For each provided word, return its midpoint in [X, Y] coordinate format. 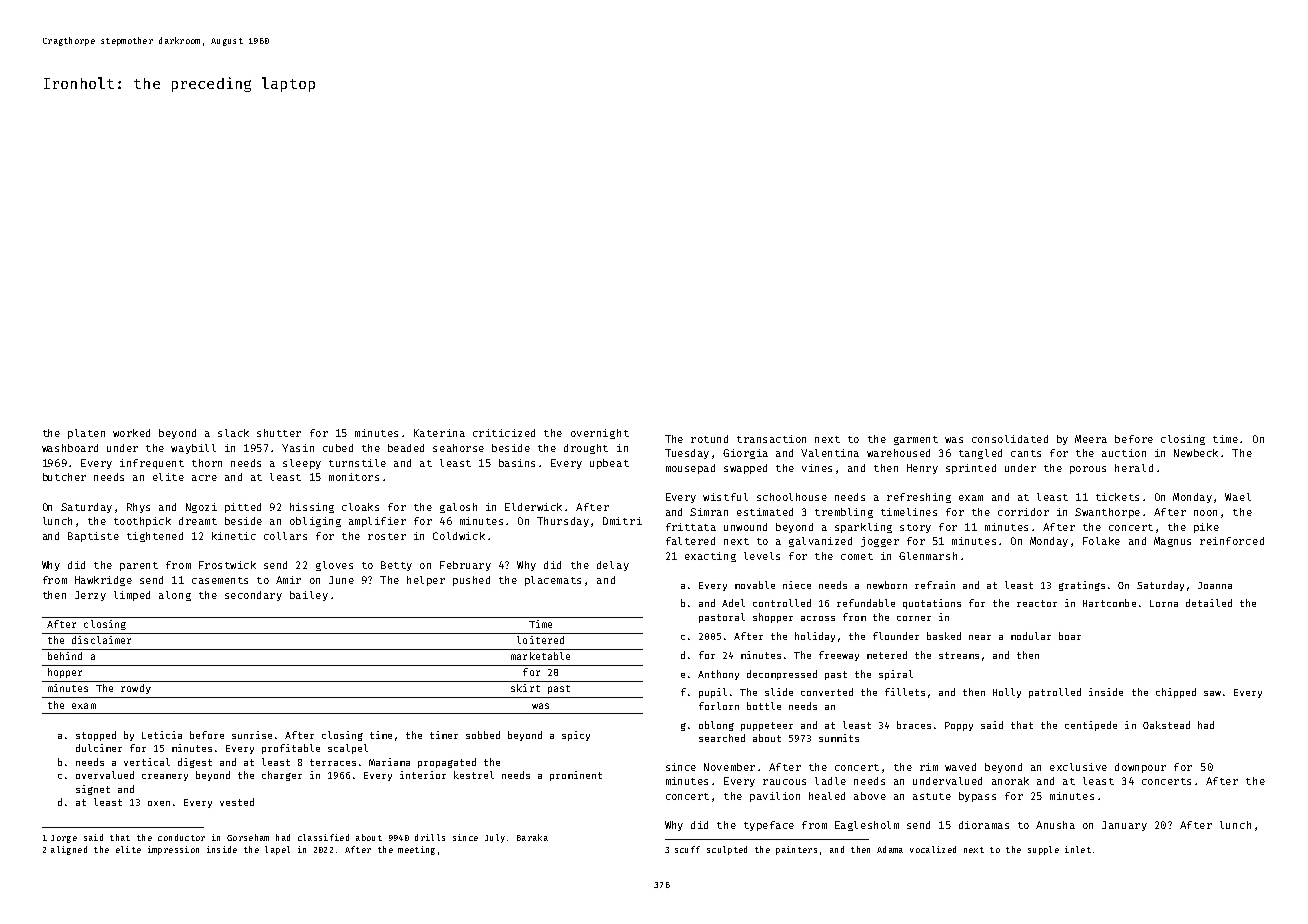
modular [1031, 636]
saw [1212, 693]
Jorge [64, 839]
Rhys [138, 508]
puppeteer [767, 726]
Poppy [959, 726]
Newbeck [1196, 453]
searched [722, 738]
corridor [1023, 512]
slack [233, 433]
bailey [309, 596]
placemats [553, 581]
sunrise [252, 735]
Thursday [563, 522]
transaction [771, 439]
